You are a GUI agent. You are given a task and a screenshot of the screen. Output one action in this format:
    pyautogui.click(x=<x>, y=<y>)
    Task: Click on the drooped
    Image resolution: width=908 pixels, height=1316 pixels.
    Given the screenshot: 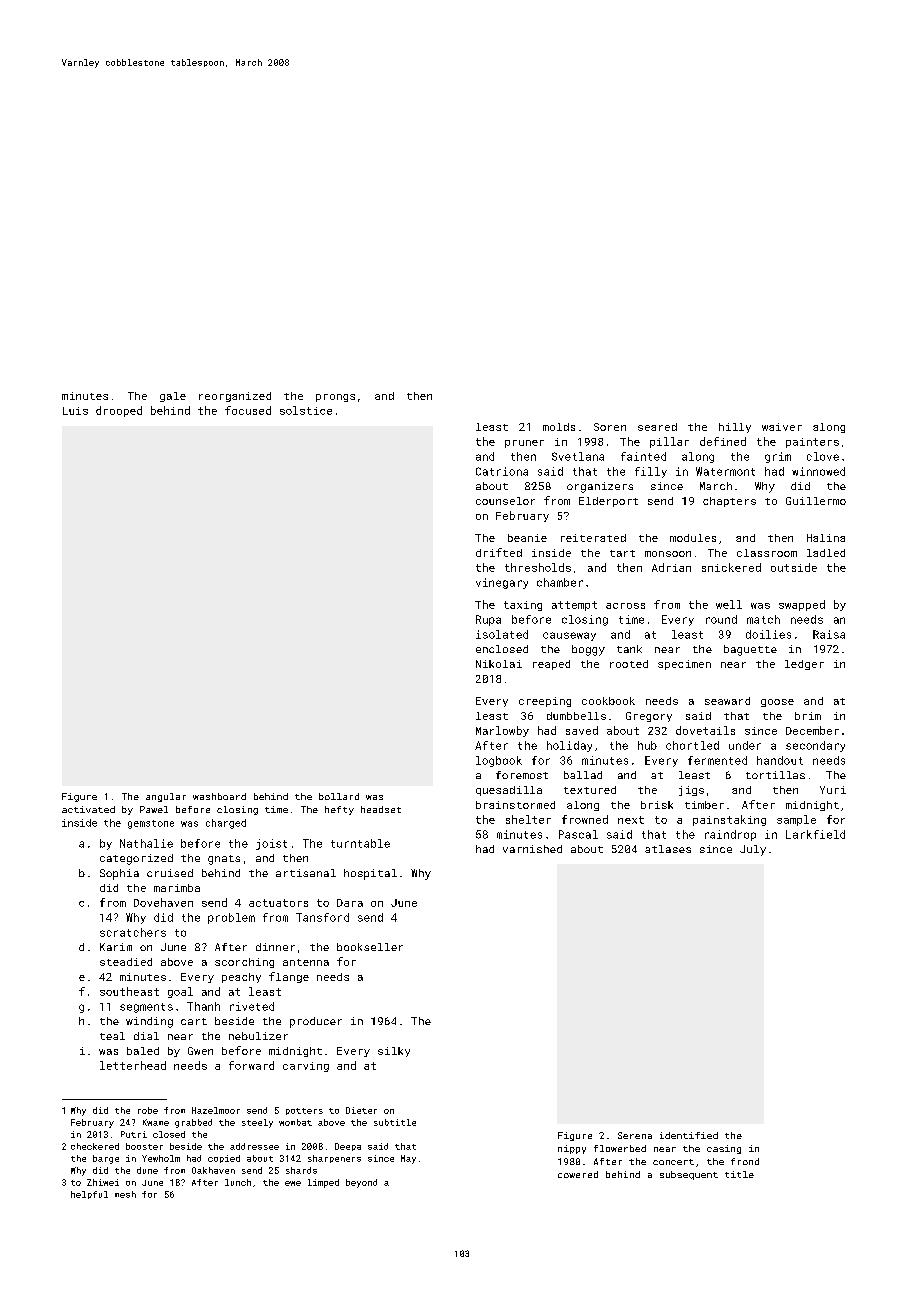 What is the action you would take?
    pyautogui.click(x=119, y=411)
